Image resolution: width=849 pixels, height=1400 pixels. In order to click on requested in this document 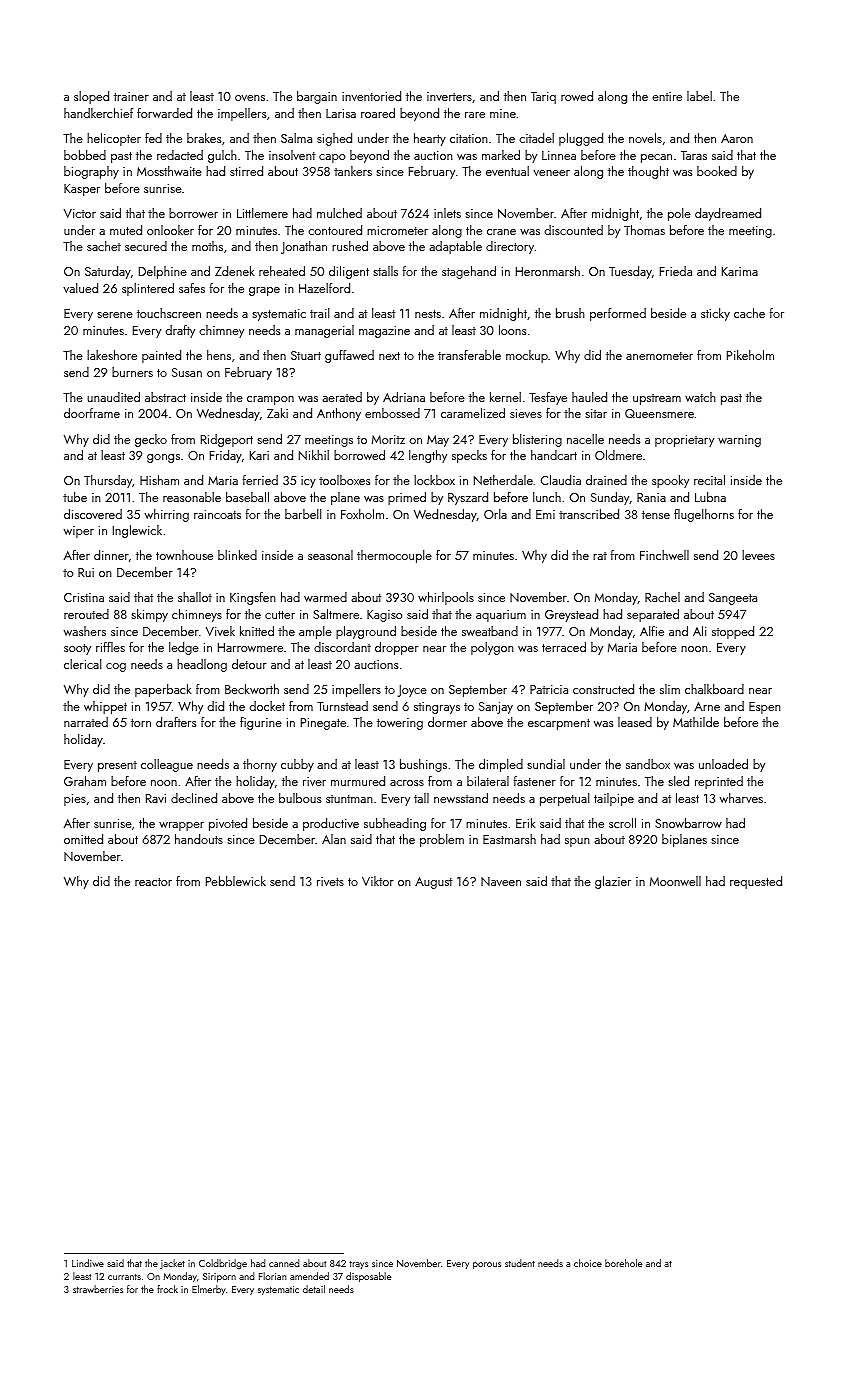, I will do `click(756, 882)`.
